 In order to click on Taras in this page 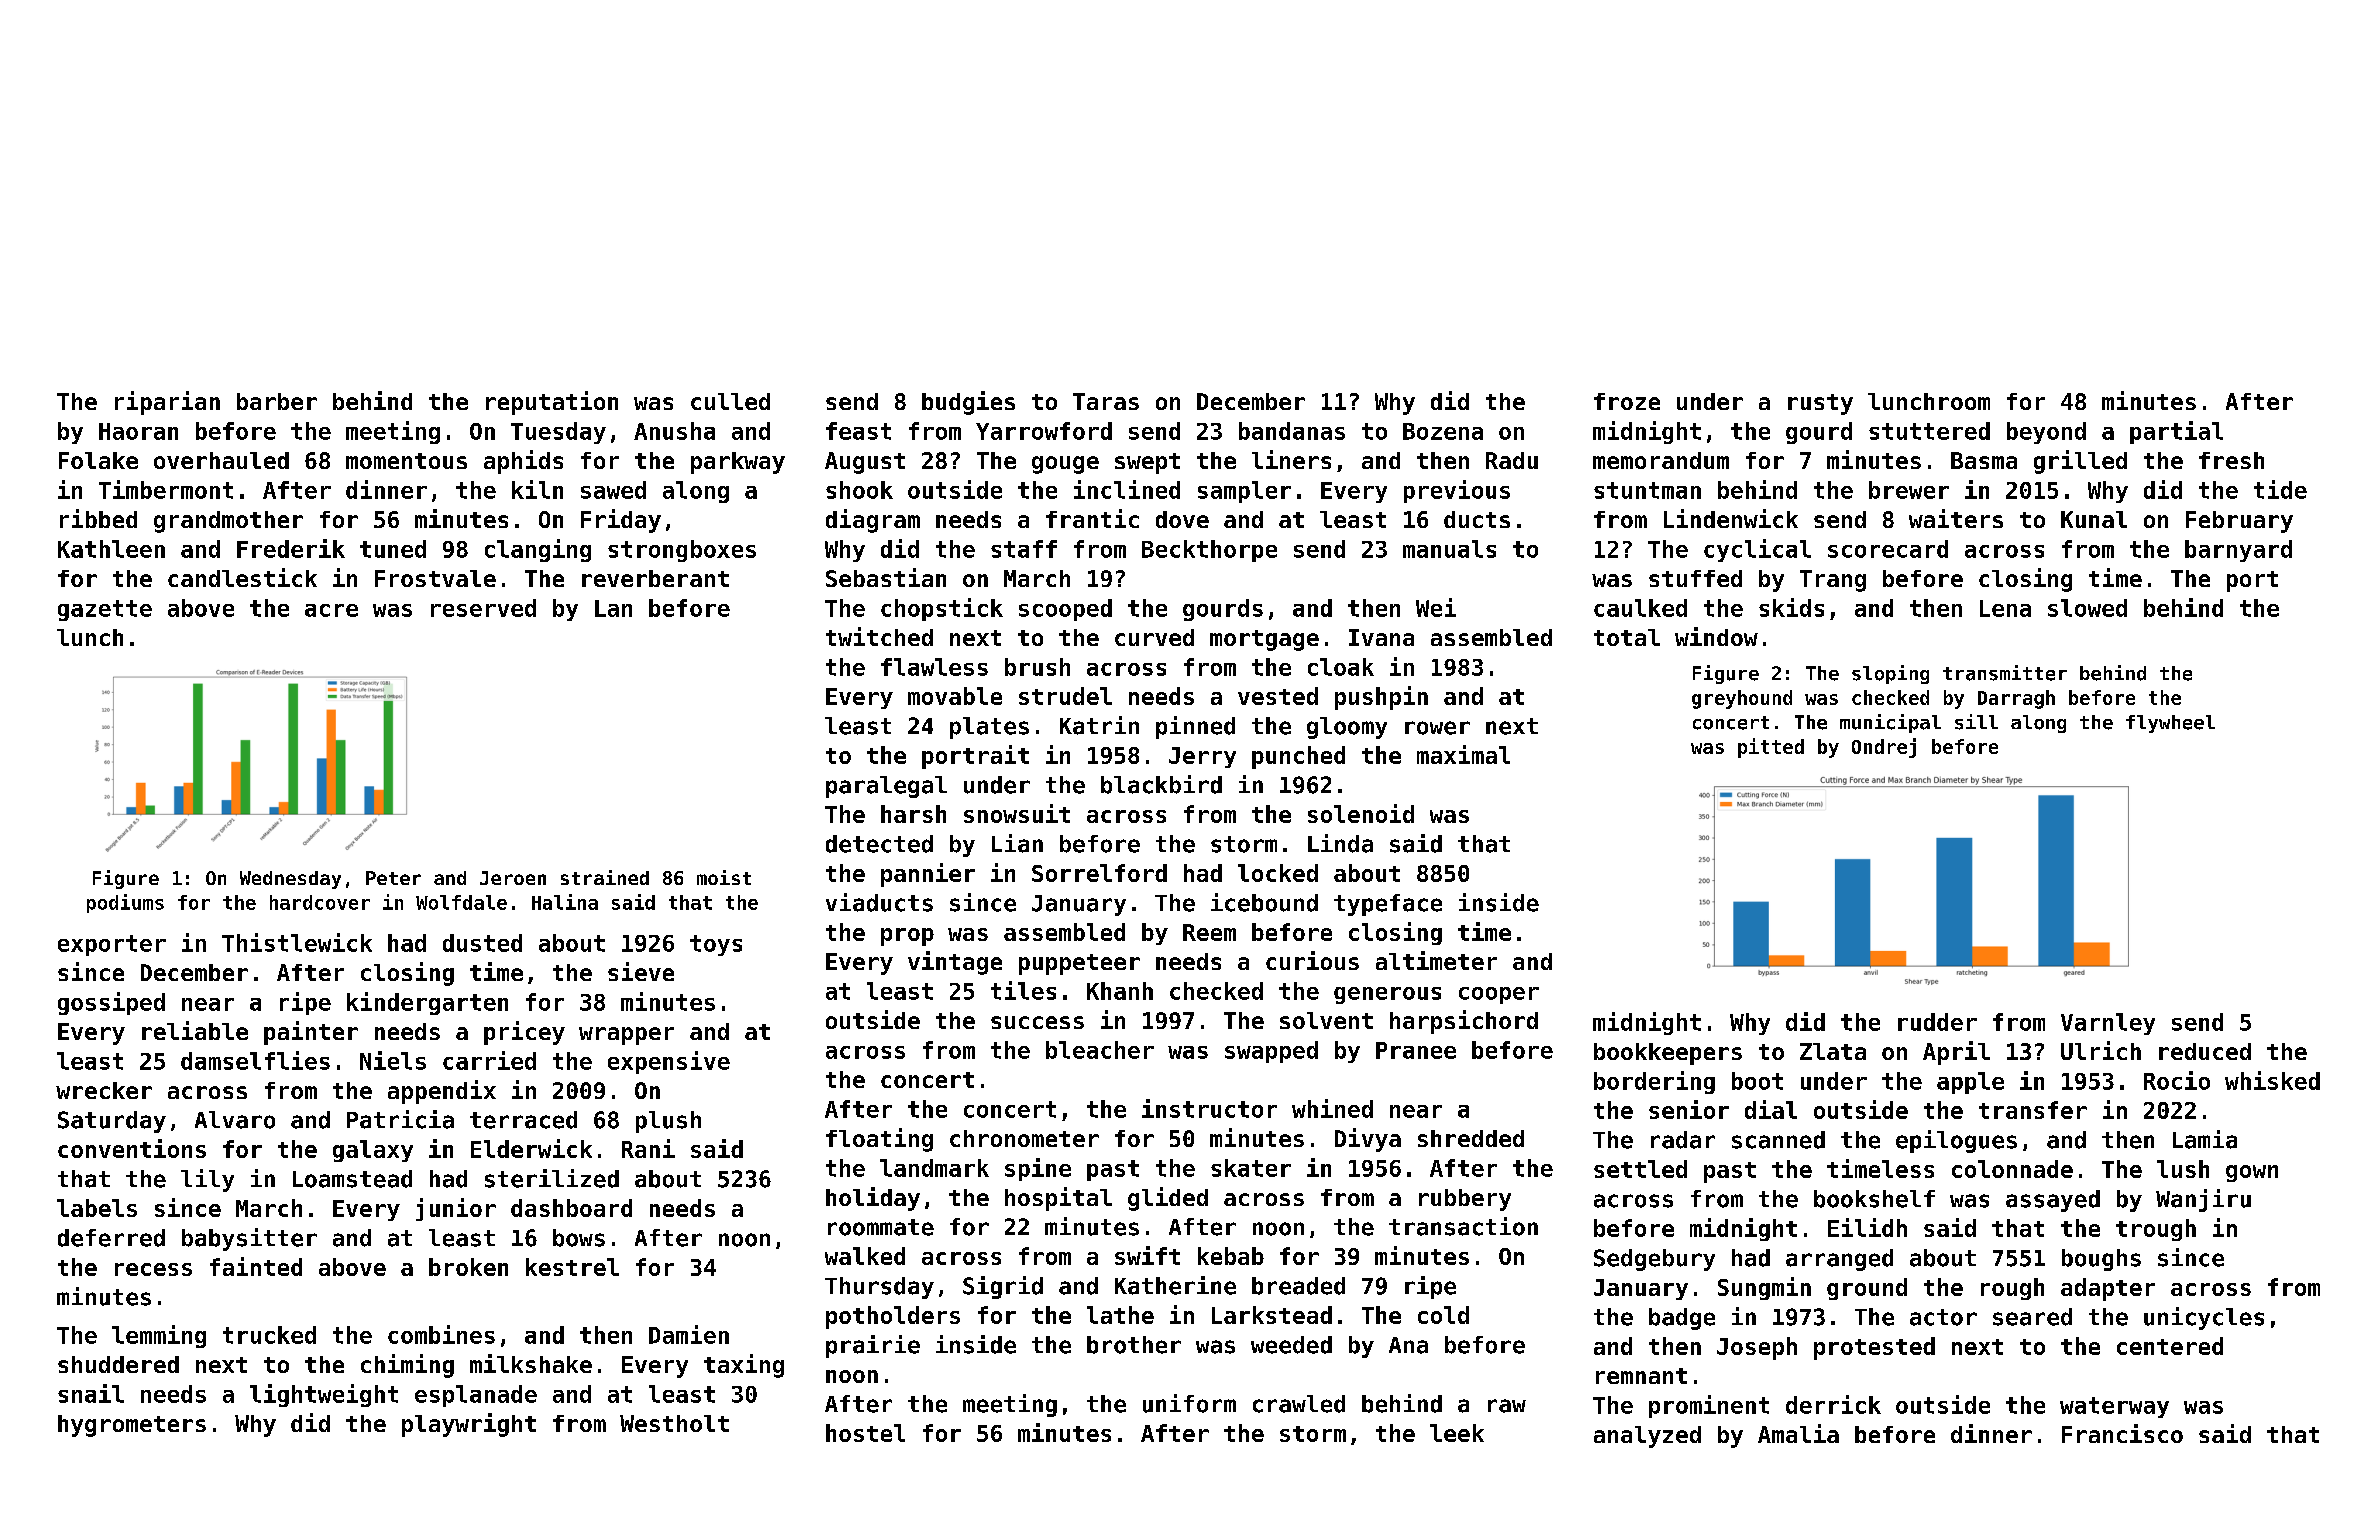, I will do `click(1106, 401)`.
